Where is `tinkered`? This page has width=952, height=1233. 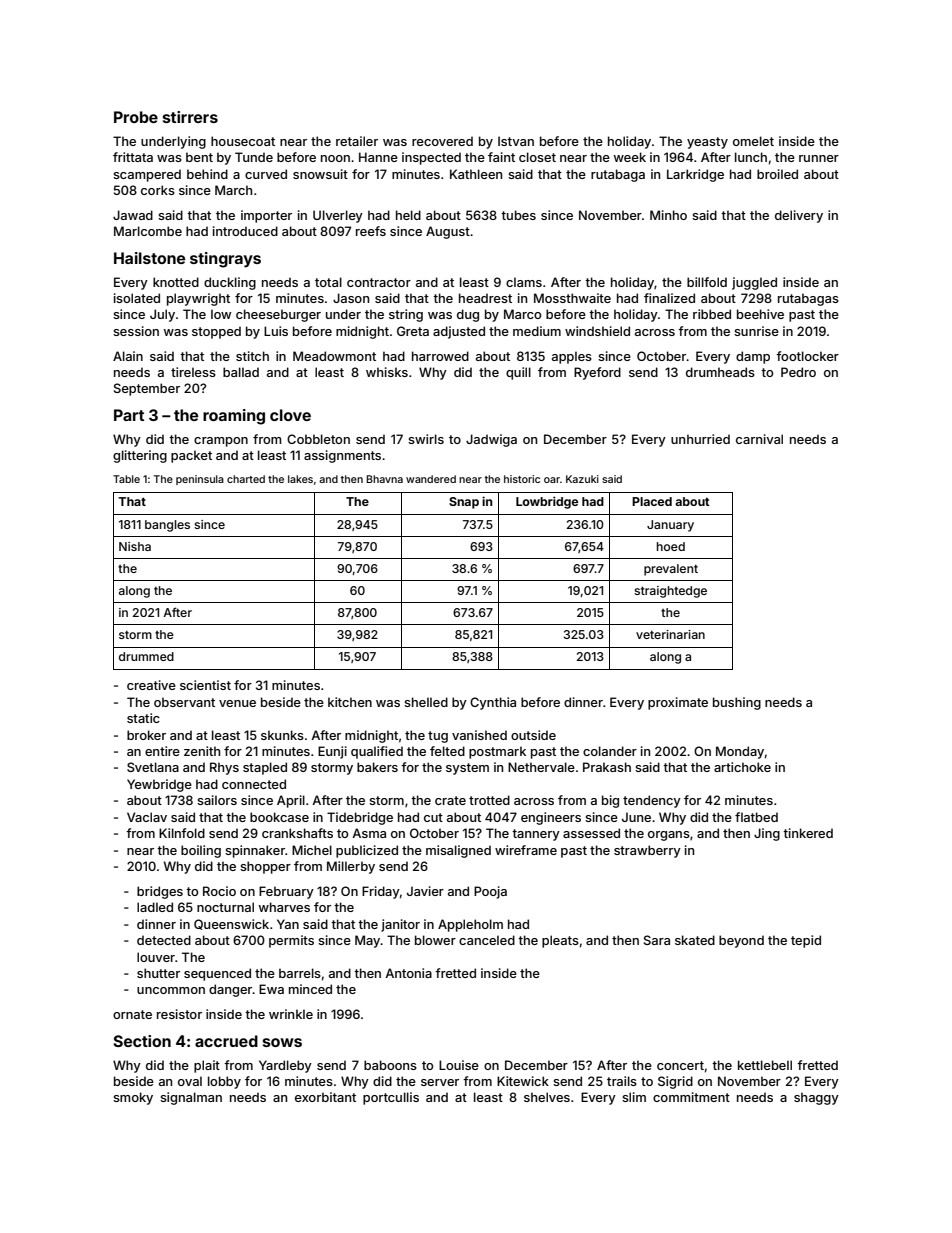
tinkered is located at coordinates (808, 833).
